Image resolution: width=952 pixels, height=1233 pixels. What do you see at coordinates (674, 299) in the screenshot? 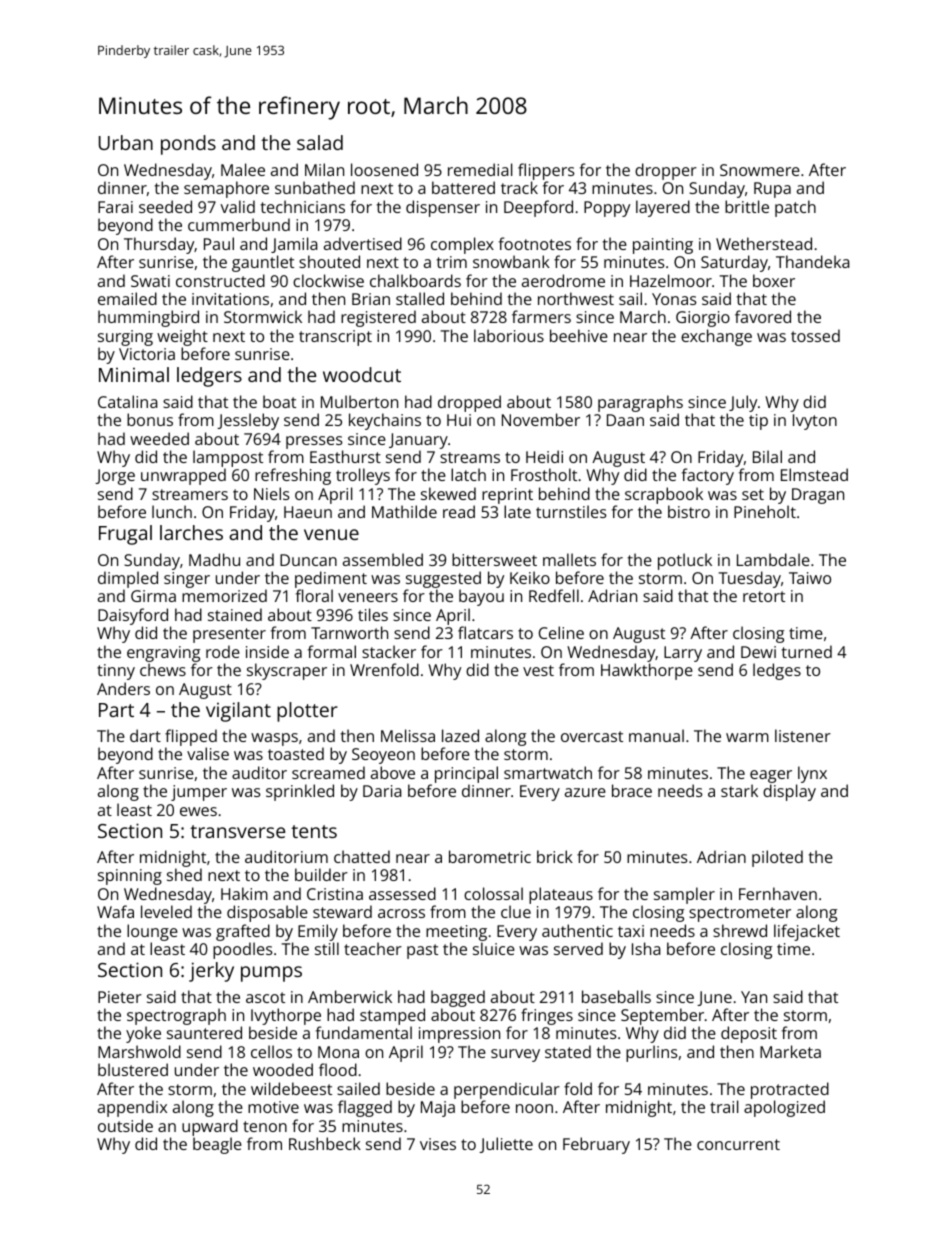
I see `Yonas` at bounding box center [674, 299].
